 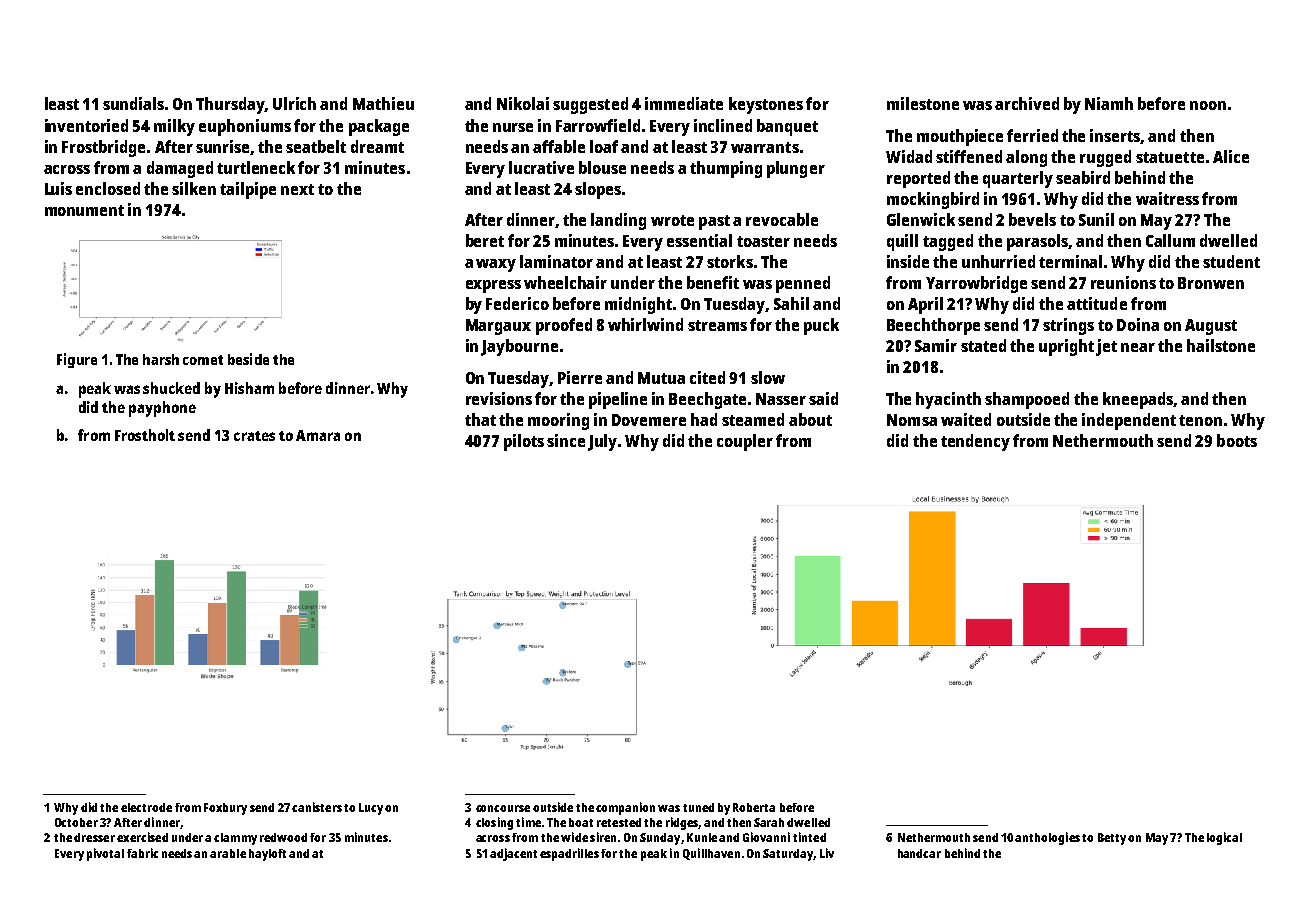 What do you see at coordinates (745, 442) in the image?
I see `coupler` at bounding box center [745, 442].
